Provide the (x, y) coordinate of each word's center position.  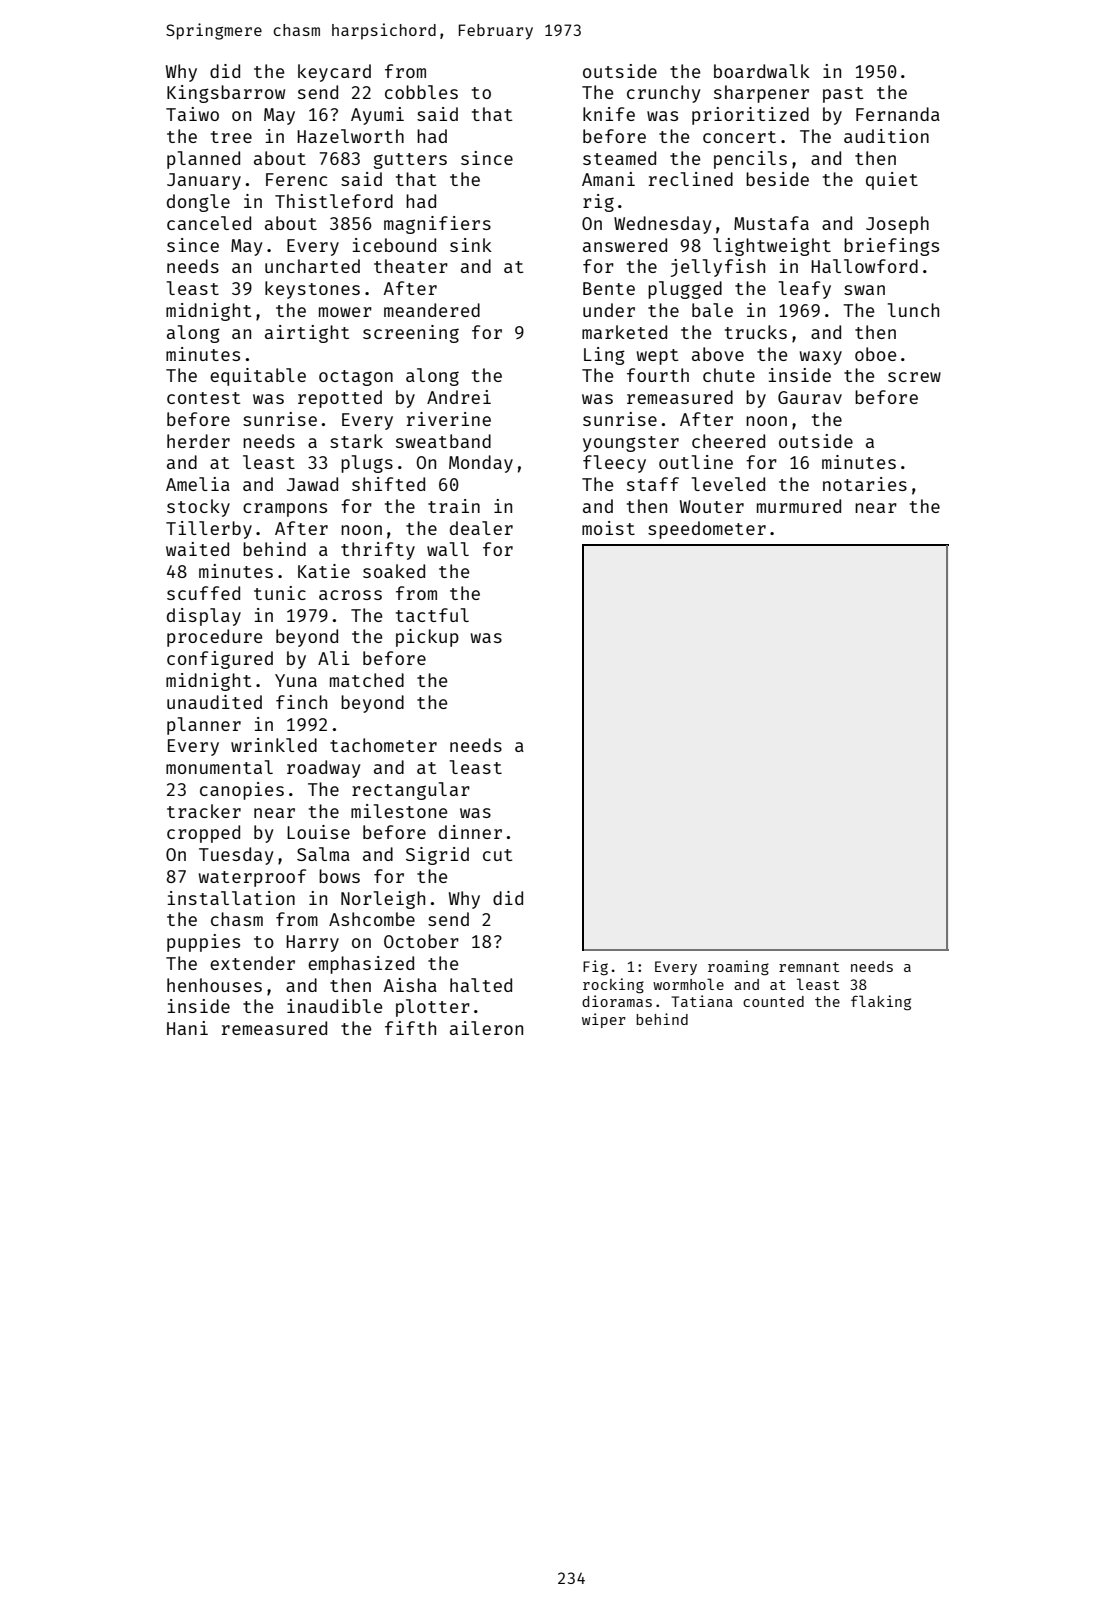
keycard (334, 73)
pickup (427, 638)
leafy (805, 290)
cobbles (421, 92)
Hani (187, 1028)
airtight (307, 334)
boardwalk (762, 71)
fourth (658, 375)
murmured (799, 506)
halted (481, 985)
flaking (881, 1003)
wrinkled (274, 745)
